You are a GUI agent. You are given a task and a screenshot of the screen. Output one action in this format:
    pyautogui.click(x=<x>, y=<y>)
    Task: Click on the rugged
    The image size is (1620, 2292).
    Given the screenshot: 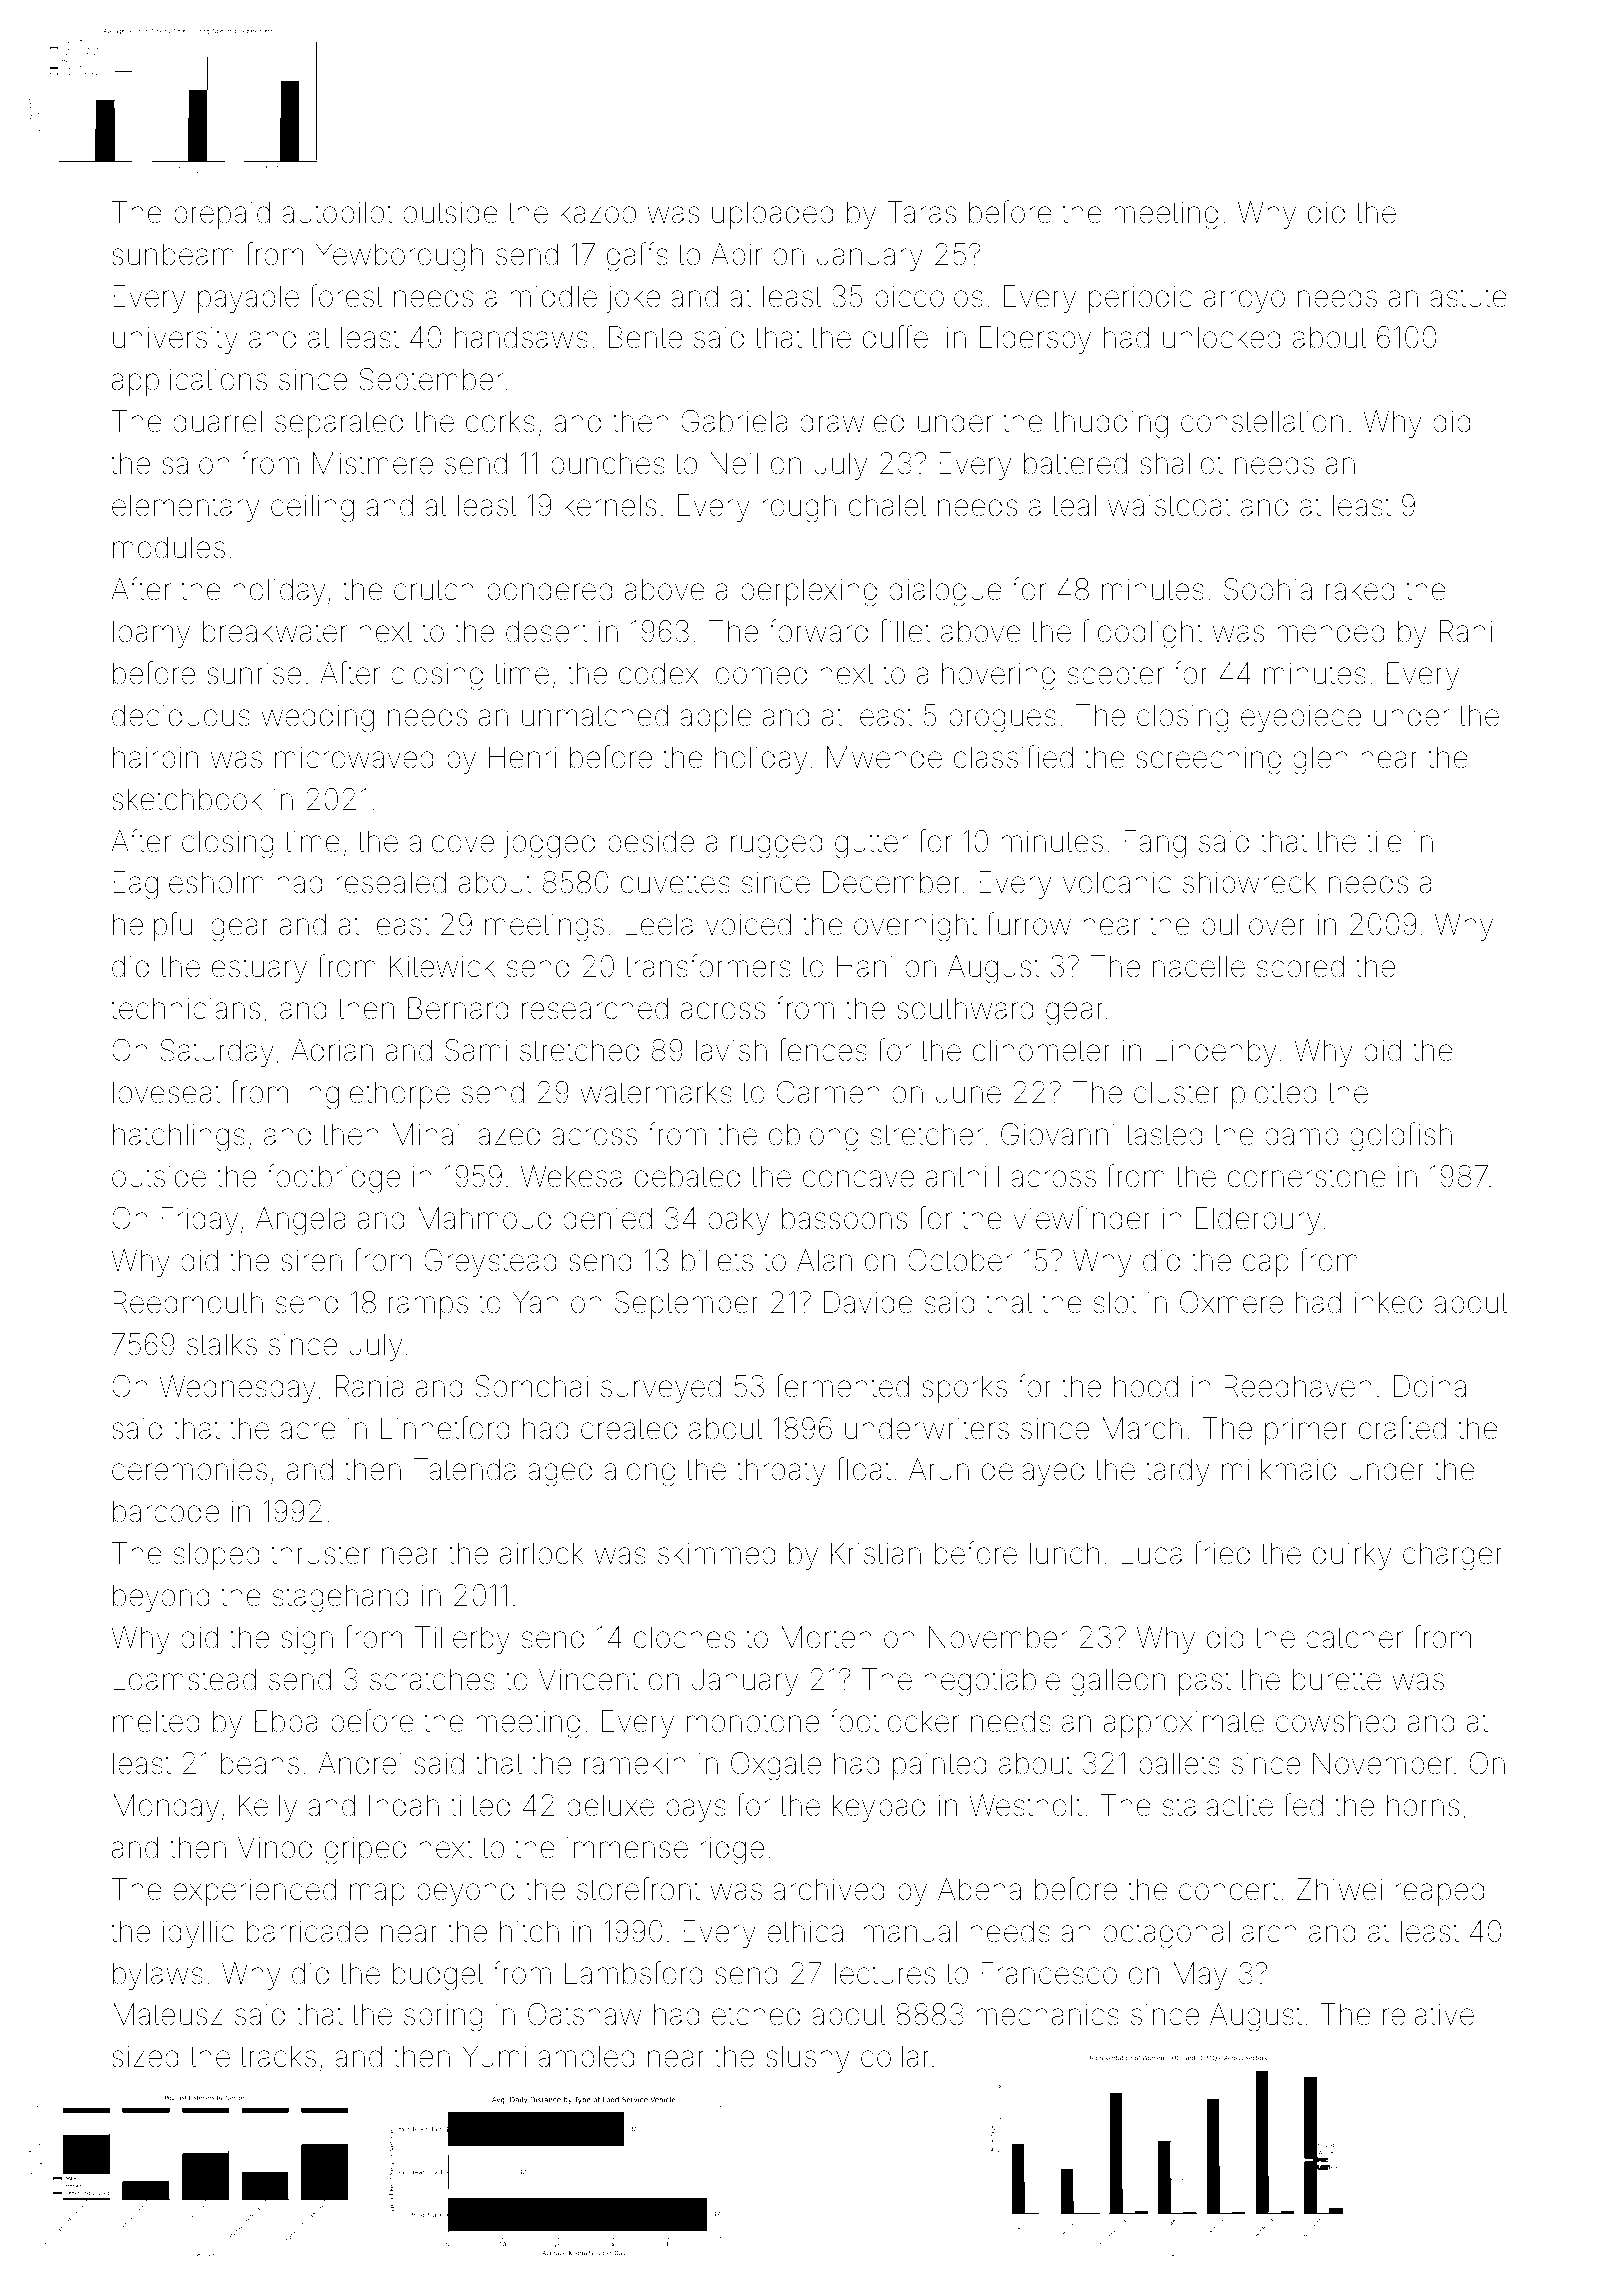 What is the action you would take?
    pyautogui.click(x=777, y=844)
